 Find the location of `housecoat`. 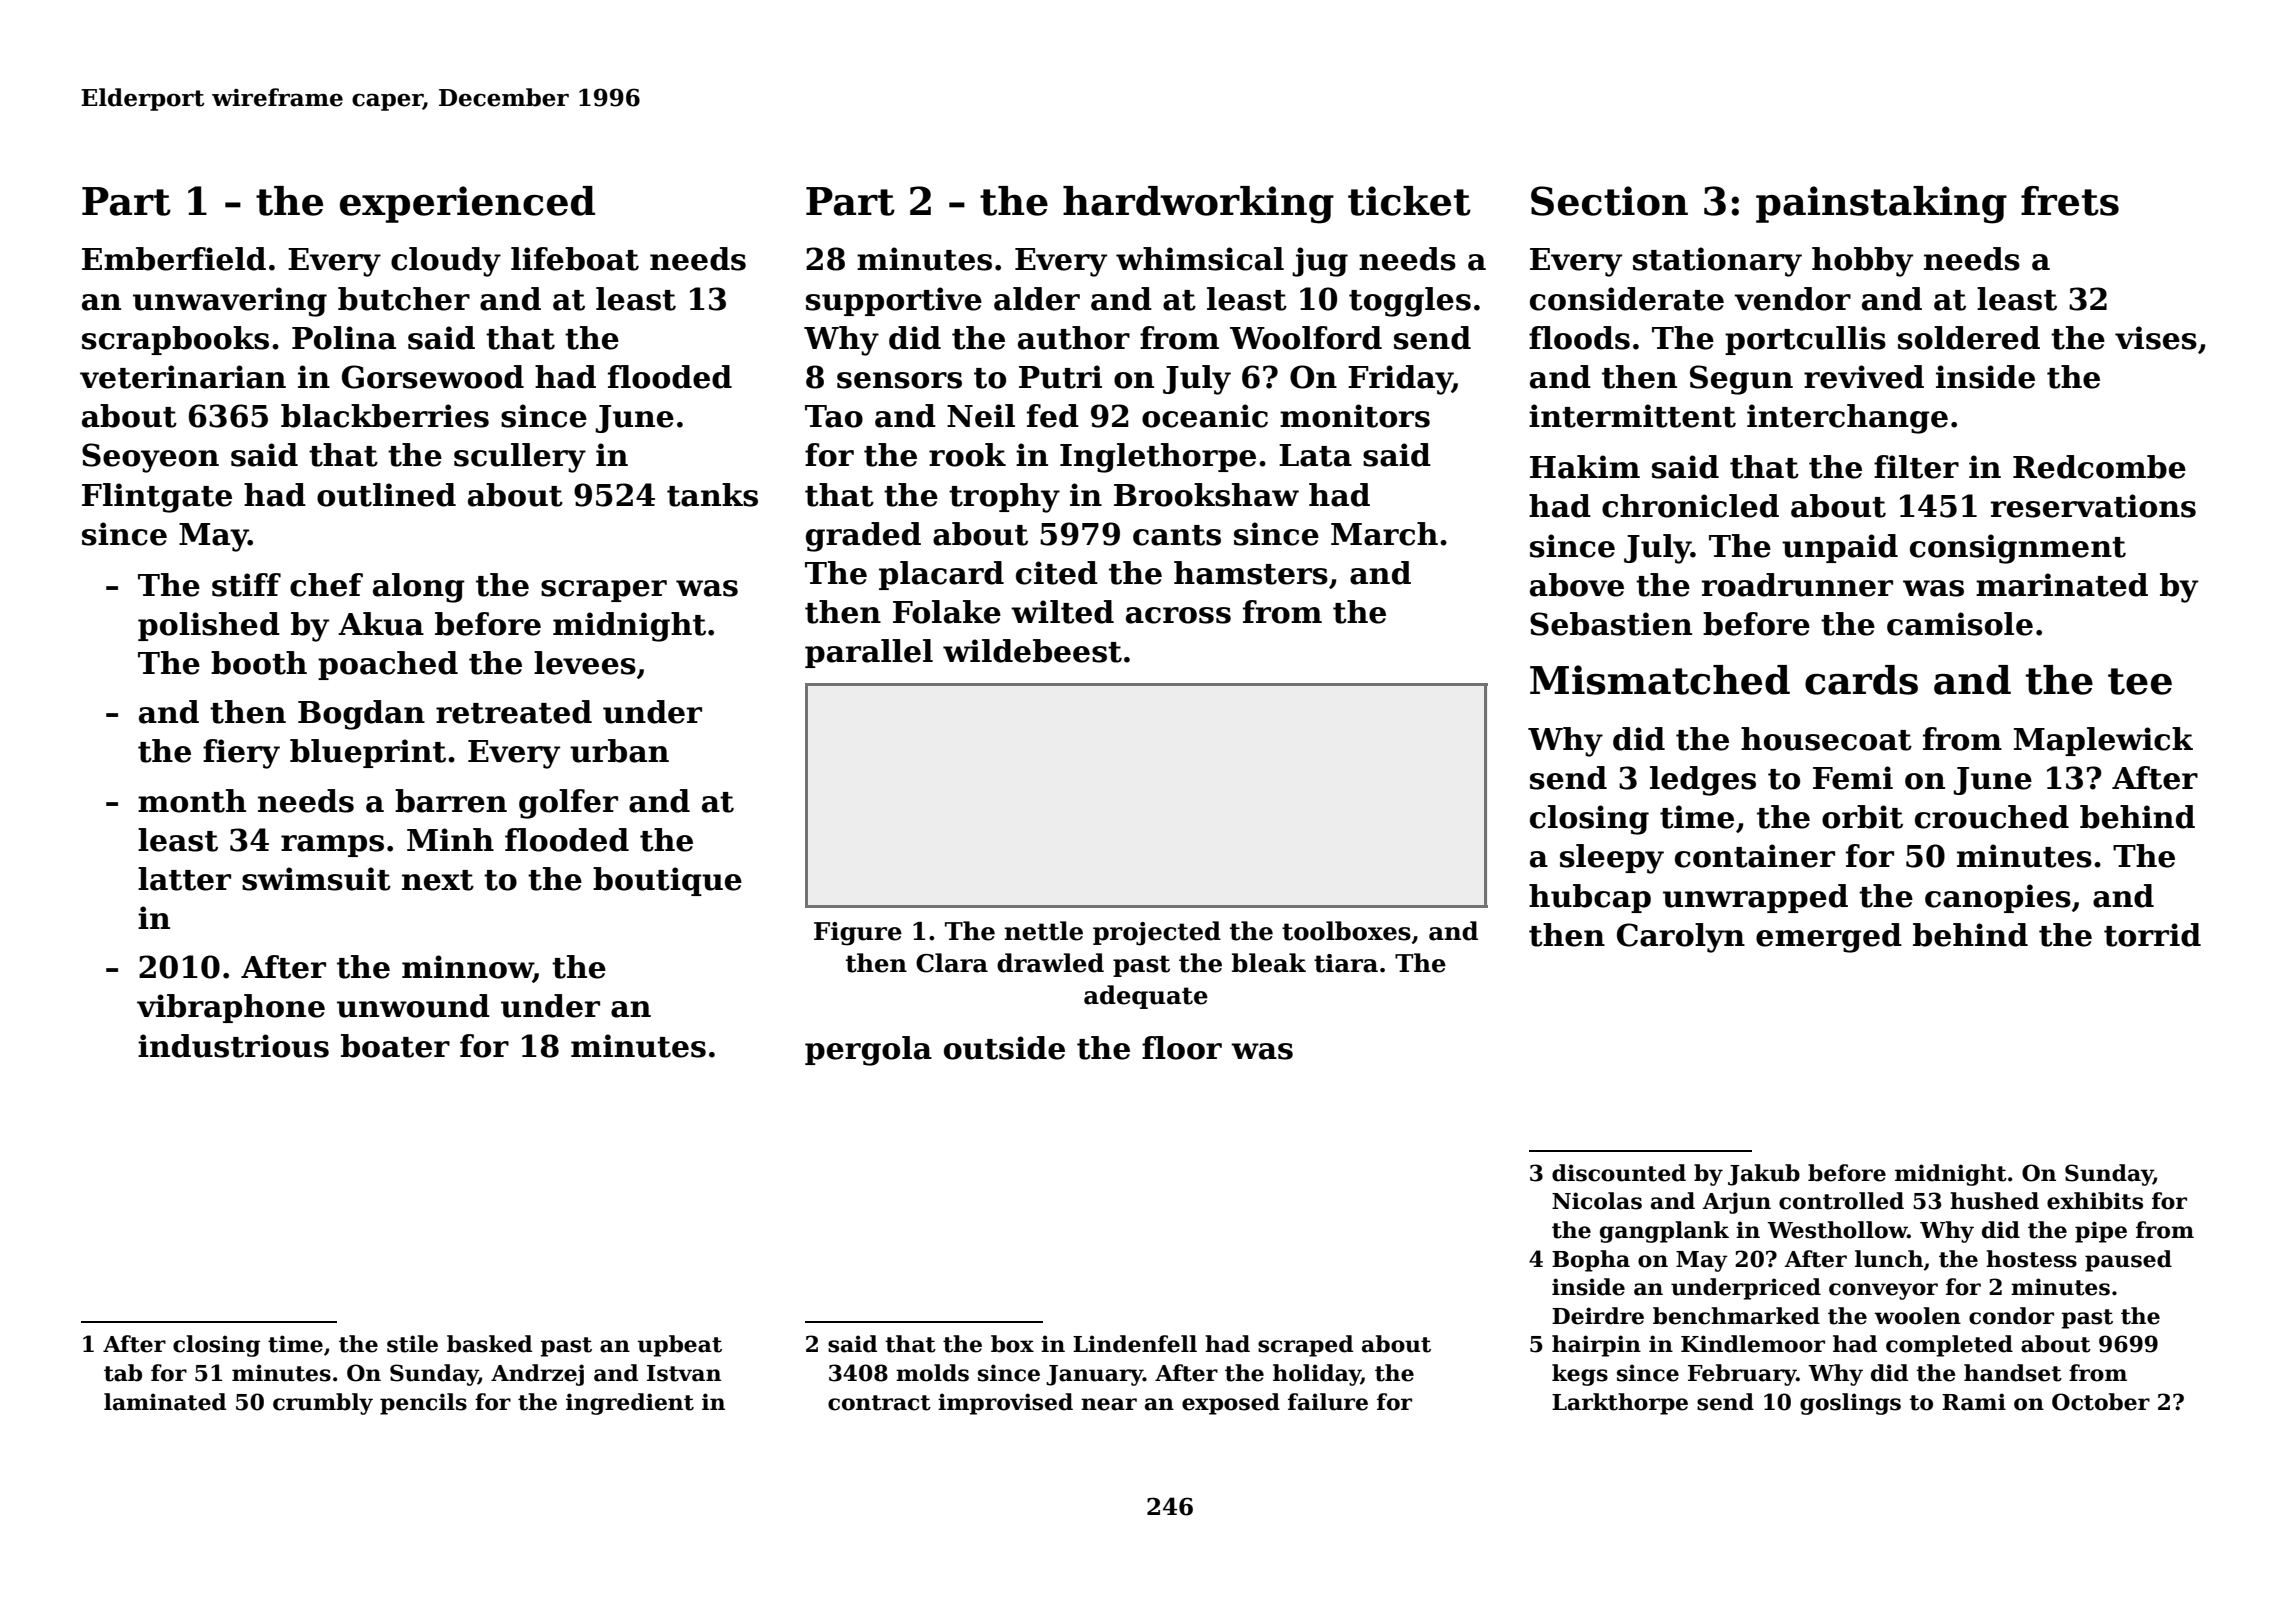

housecoat is located at coordinates (1826, 739).
